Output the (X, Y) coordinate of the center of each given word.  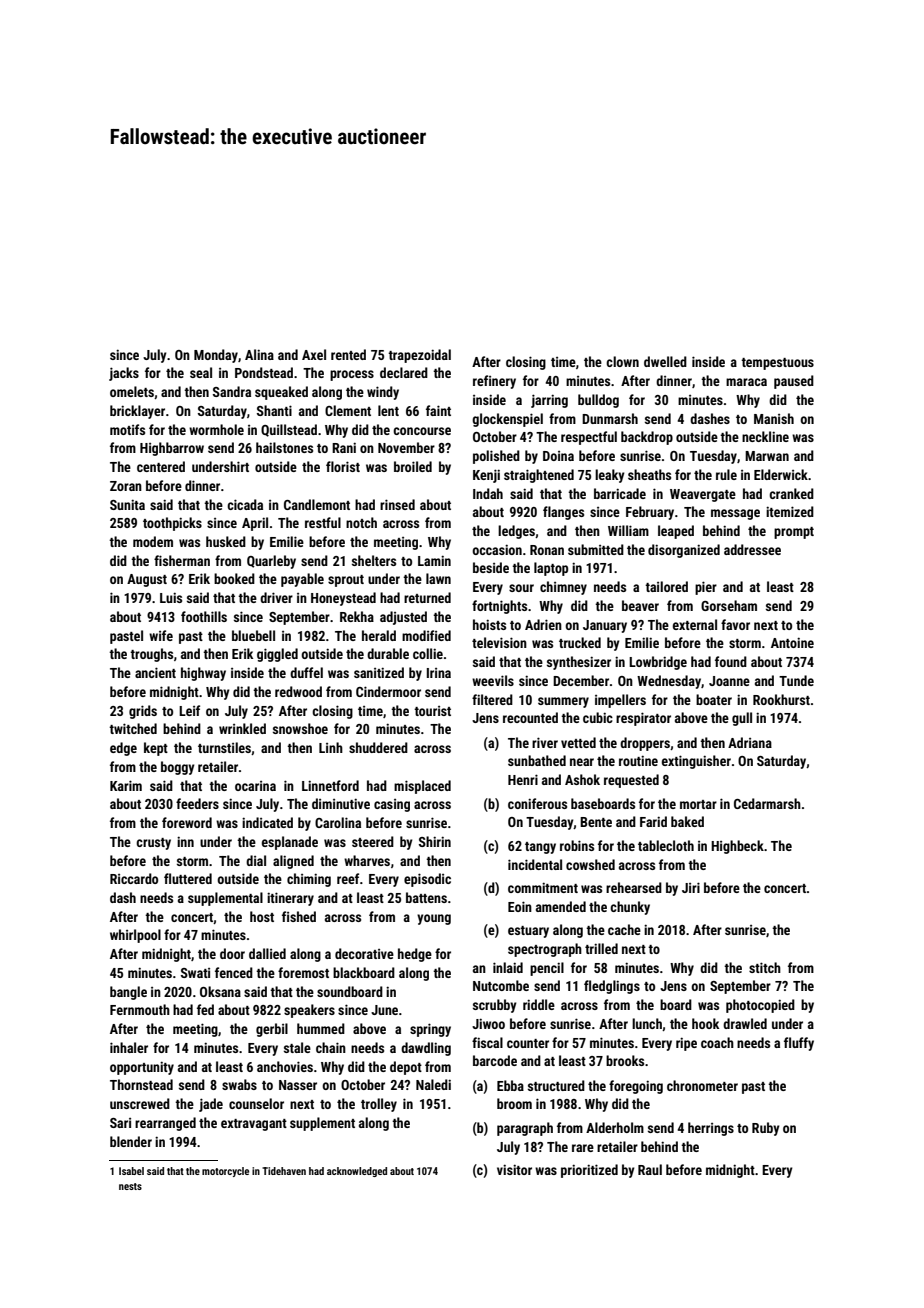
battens (426, 897)
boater (714, 699)
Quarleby (271, 562)
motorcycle (225, 1172)
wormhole (216, 429)
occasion (497, 549)
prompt (794, 533)
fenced (234, 972)
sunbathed (537, 760)
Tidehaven (284, 1171)
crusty (153, 844)
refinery (494, 382)
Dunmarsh (610, 418)
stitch (765, 967)
